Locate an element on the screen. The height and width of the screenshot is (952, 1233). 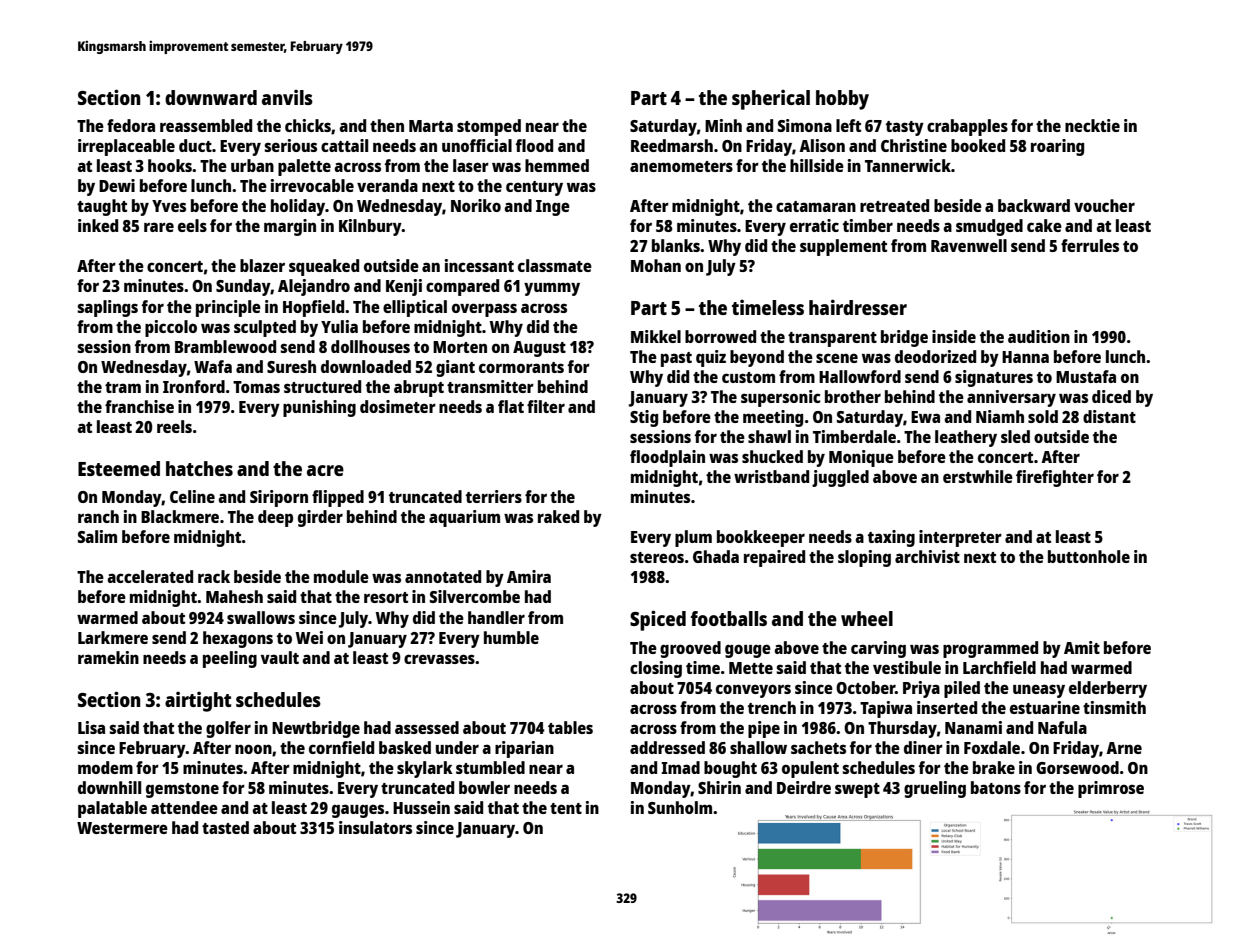
reassembled is located at coordinates (206, 125).
